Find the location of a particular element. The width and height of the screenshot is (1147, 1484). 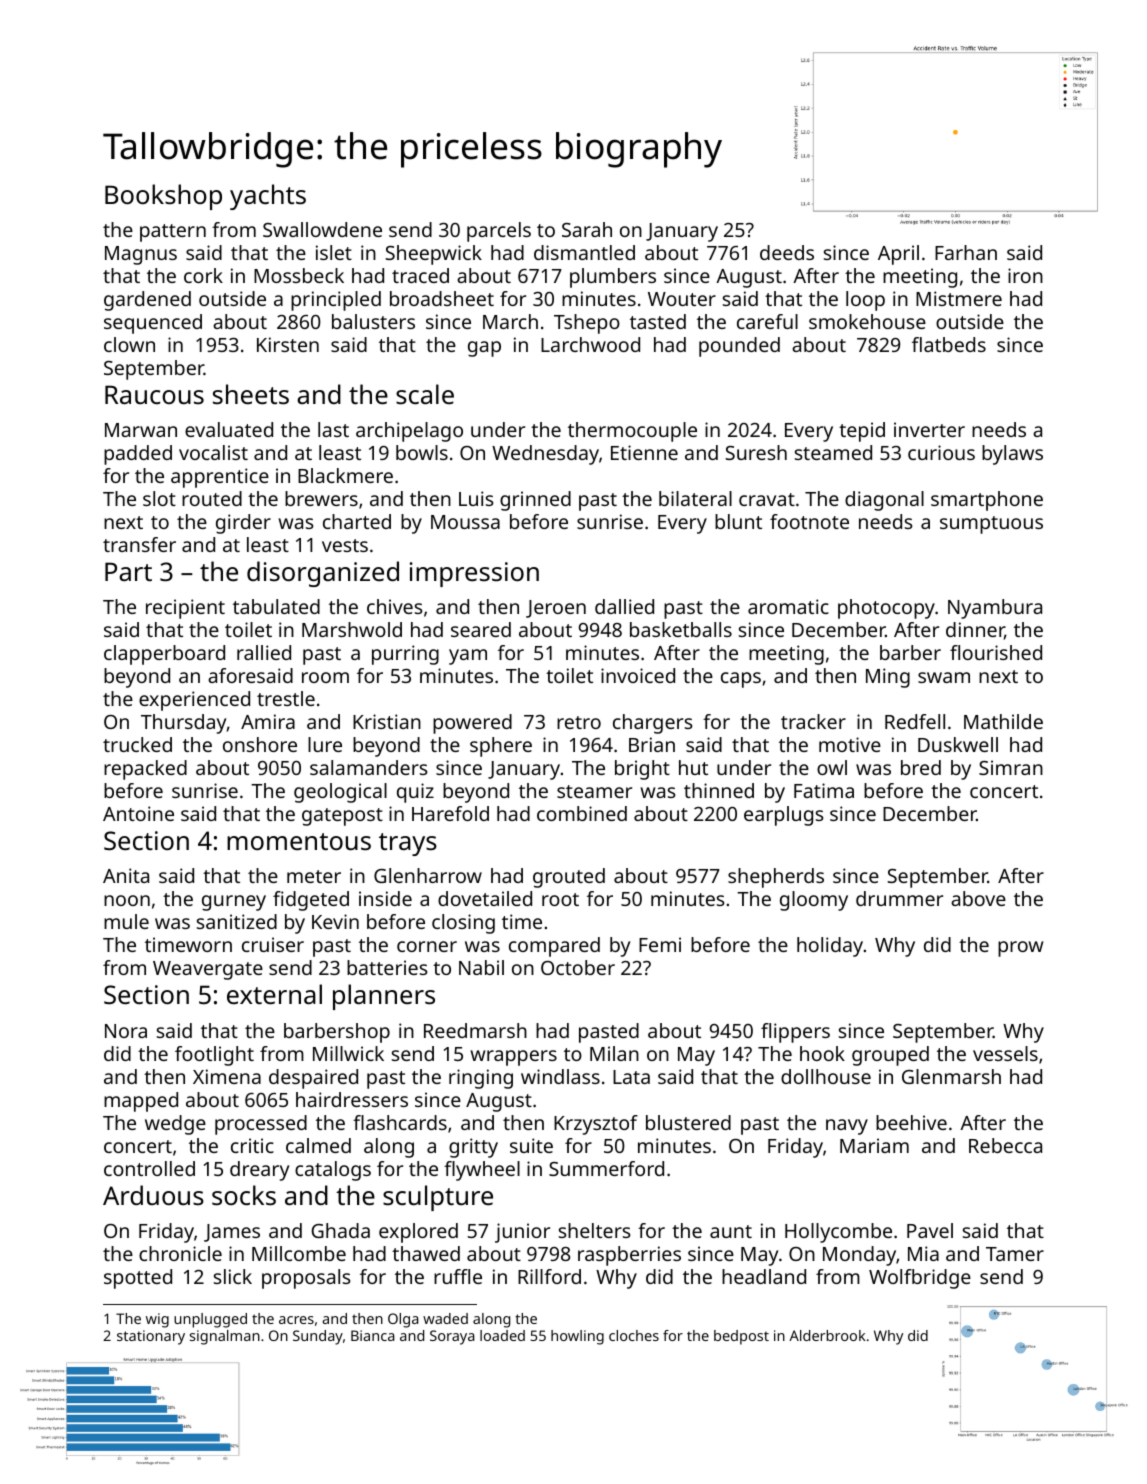

Bookshop is located at coordinates (163, 197).
